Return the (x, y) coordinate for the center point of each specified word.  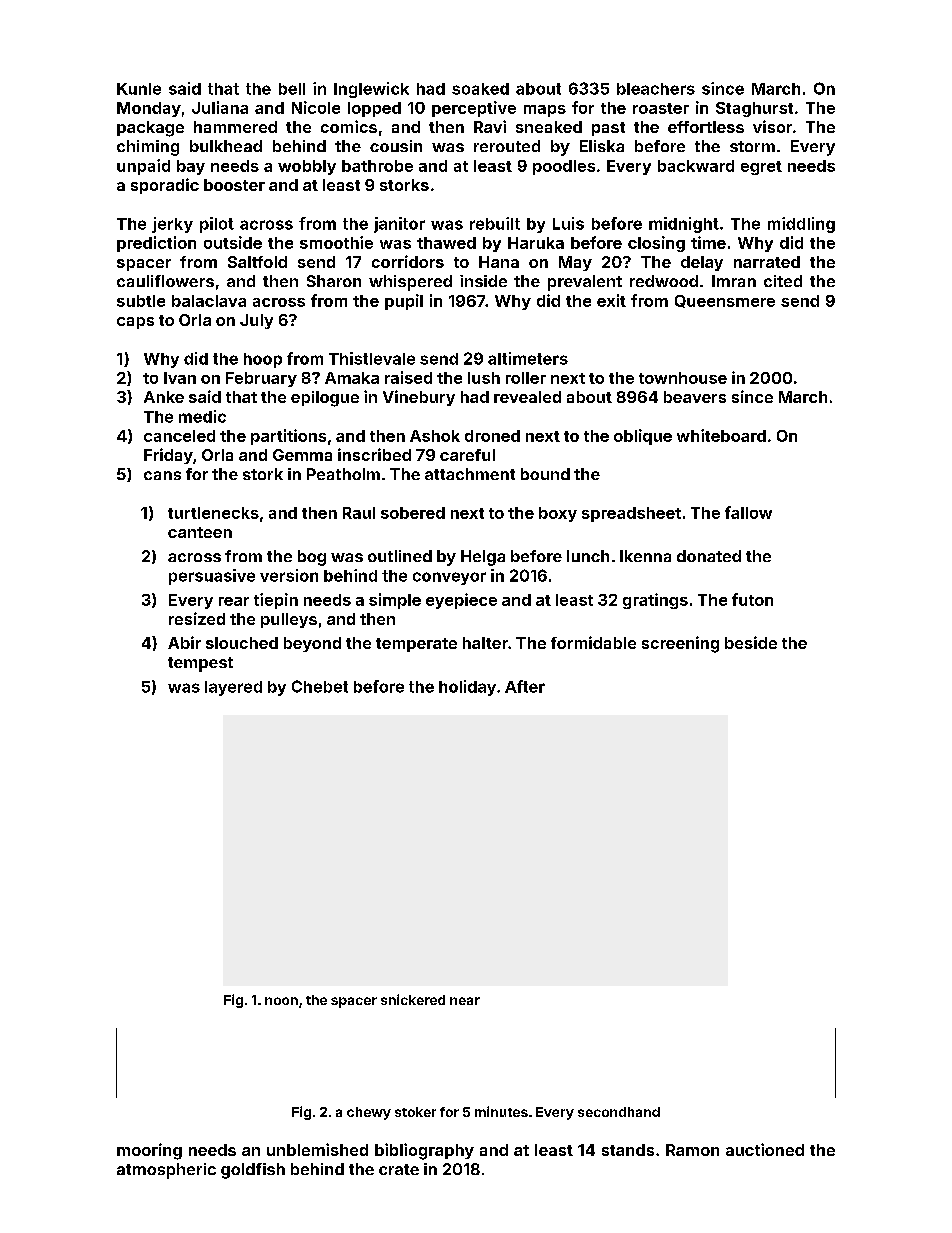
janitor (399, 225)
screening (680, 644)
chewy (369, 1113)
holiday (467, 688)
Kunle (139, 89)
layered (233, 688)
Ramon (692, 1150)
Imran (734, 281)
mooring (149, 1151)
